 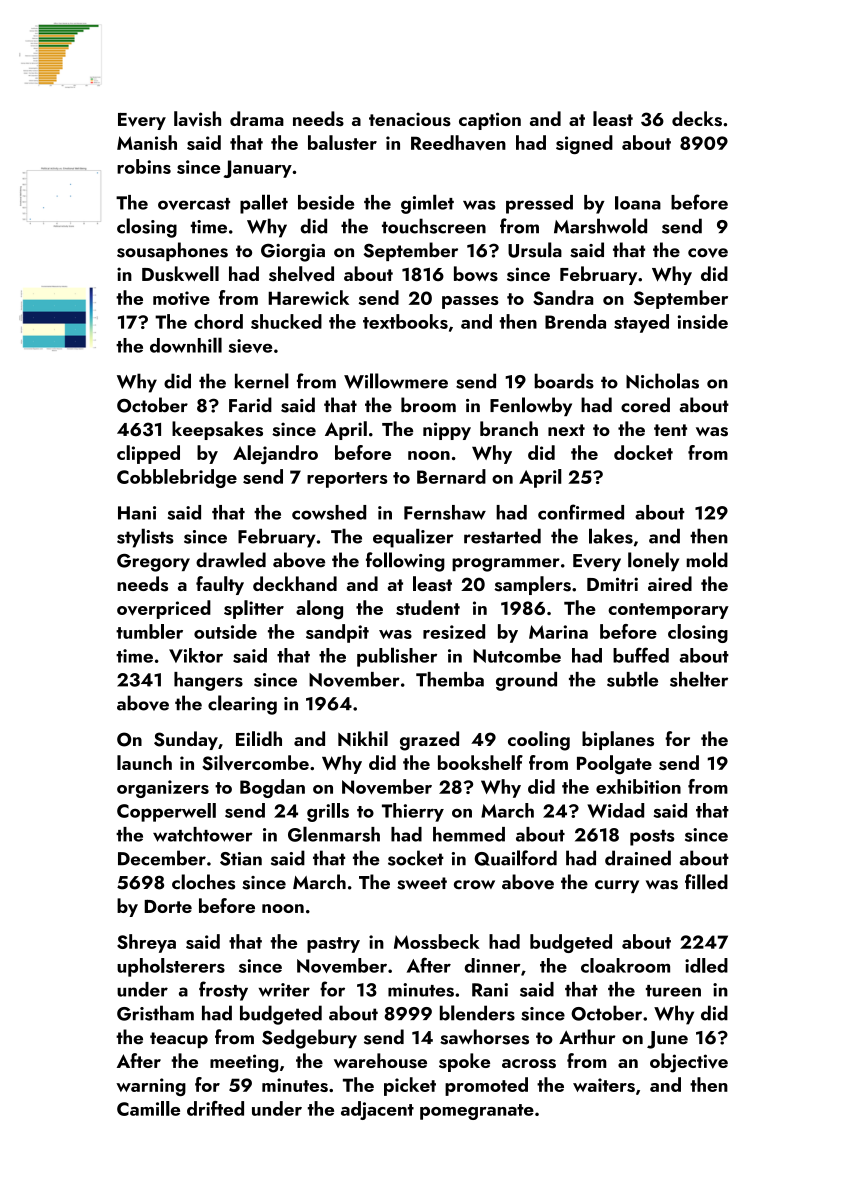 I want to click on gimlet, so click(x=427, y=204).
